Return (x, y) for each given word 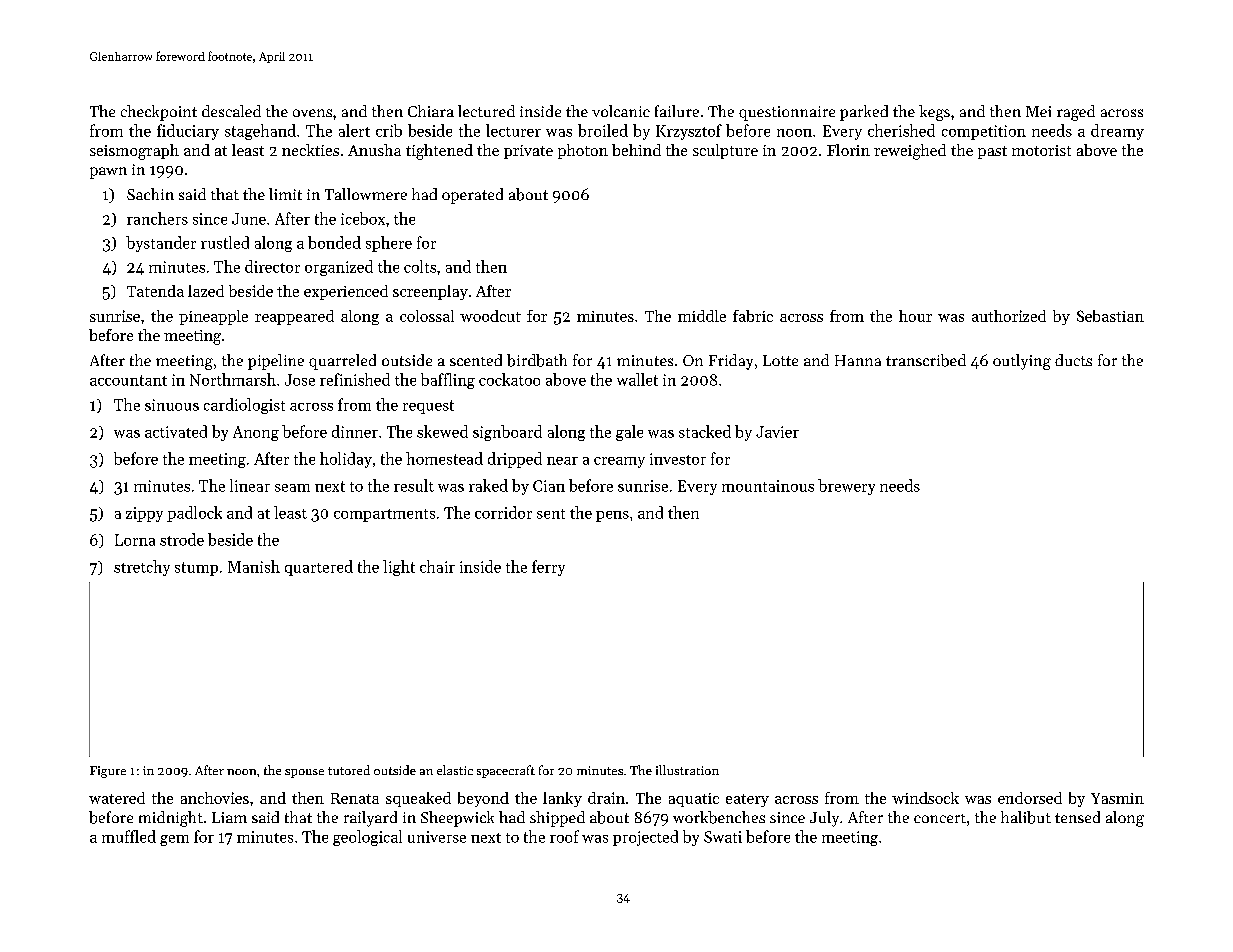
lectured (486, 111)
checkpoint (159, 113)
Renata (355, 798)
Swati (723, 837)
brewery (846, 487)
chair (437, 566)
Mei (1038, 111)
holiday (346, 460)
